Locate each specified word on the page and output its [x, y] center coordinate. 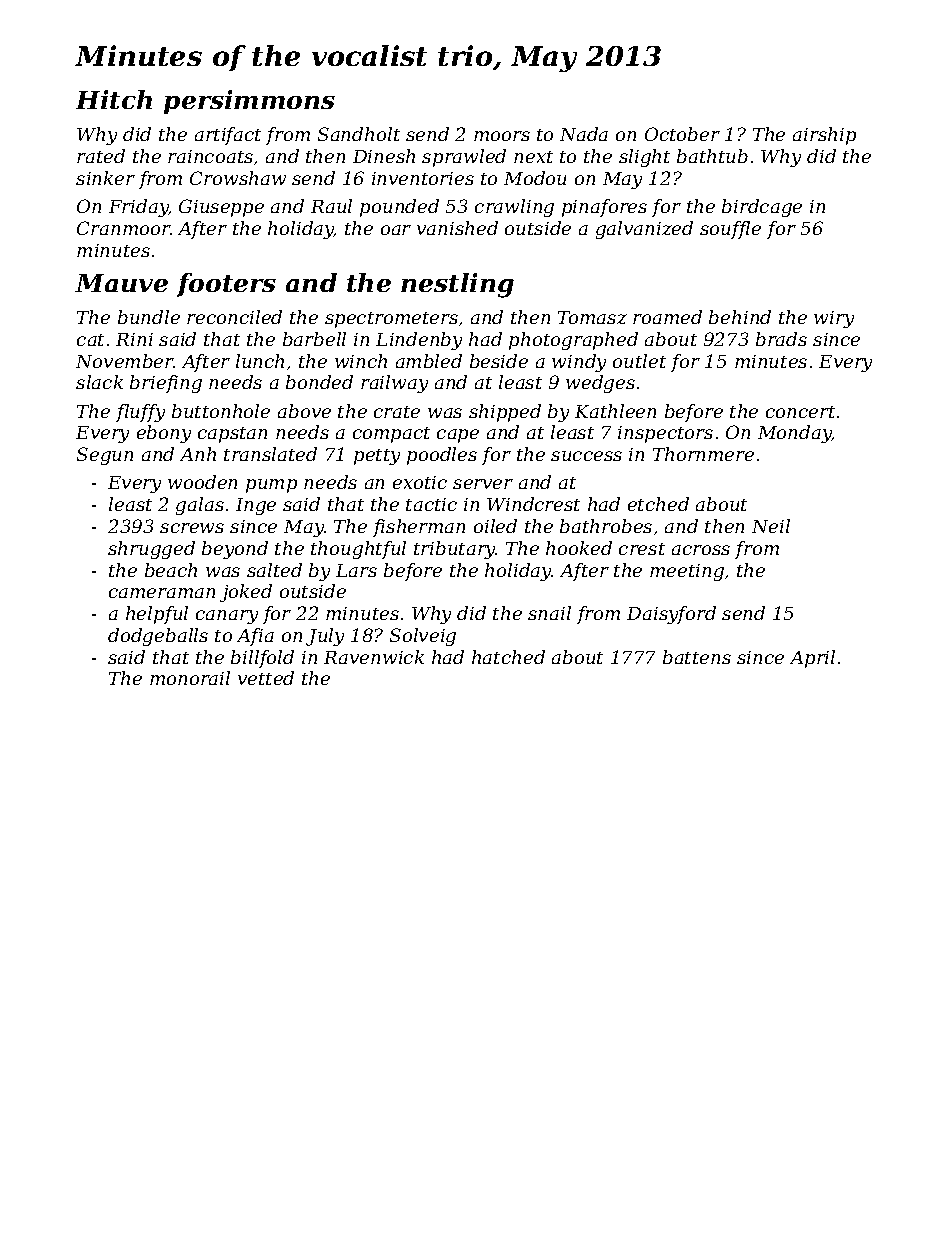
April [812, 659]
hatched [508, 657]
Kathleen [615, 411]
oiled [495, 526]
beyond [235, 550]
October [682, 134]
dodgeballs [158, 637]
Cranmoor [124, 228]
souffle [730, 230]
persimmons [249, 102]
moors [502, 136]
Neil [771, 526]
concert [800, 412]
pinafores [604, 208]
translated [270, 454]
